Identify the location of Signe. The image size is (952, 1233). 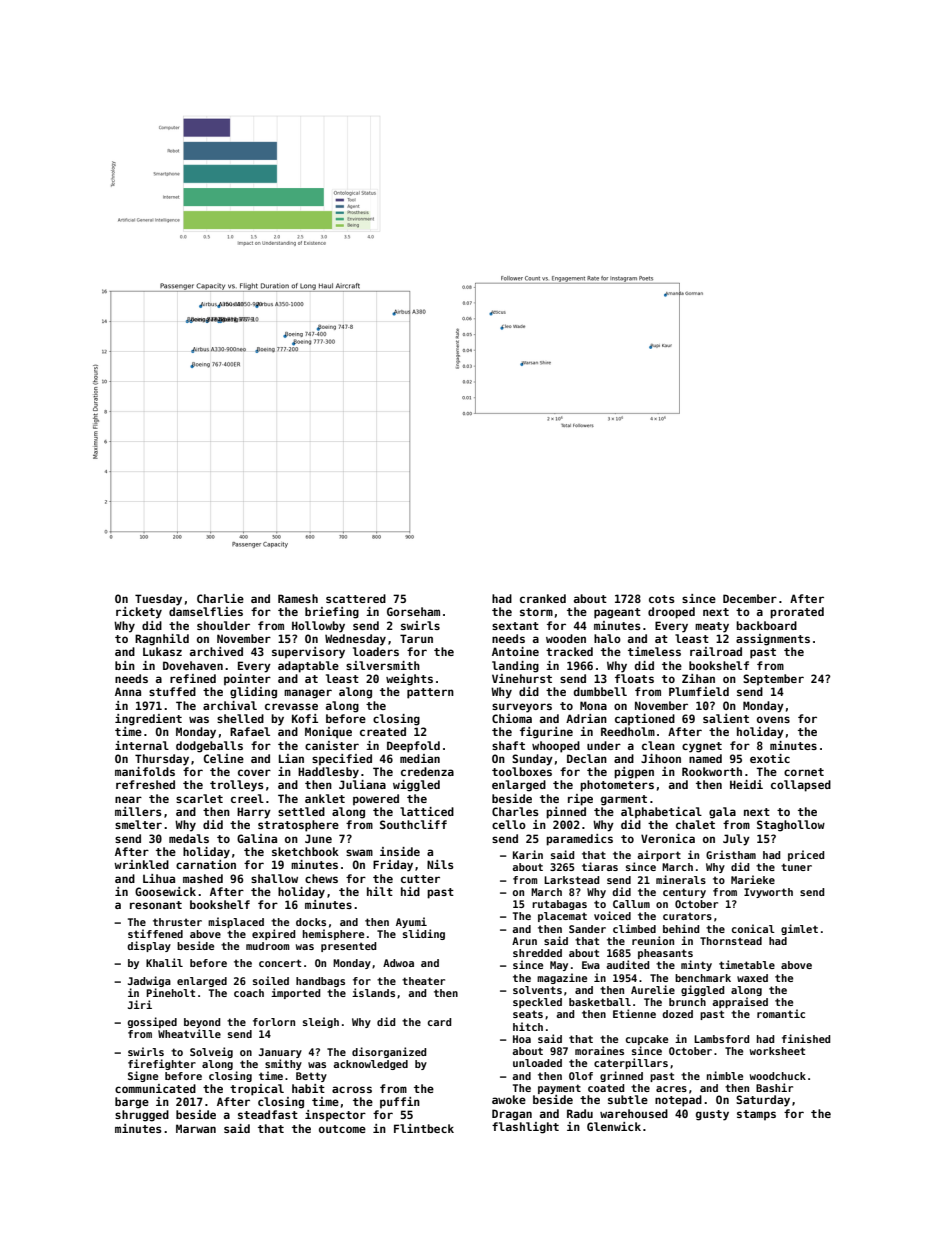
(143, 1076).
